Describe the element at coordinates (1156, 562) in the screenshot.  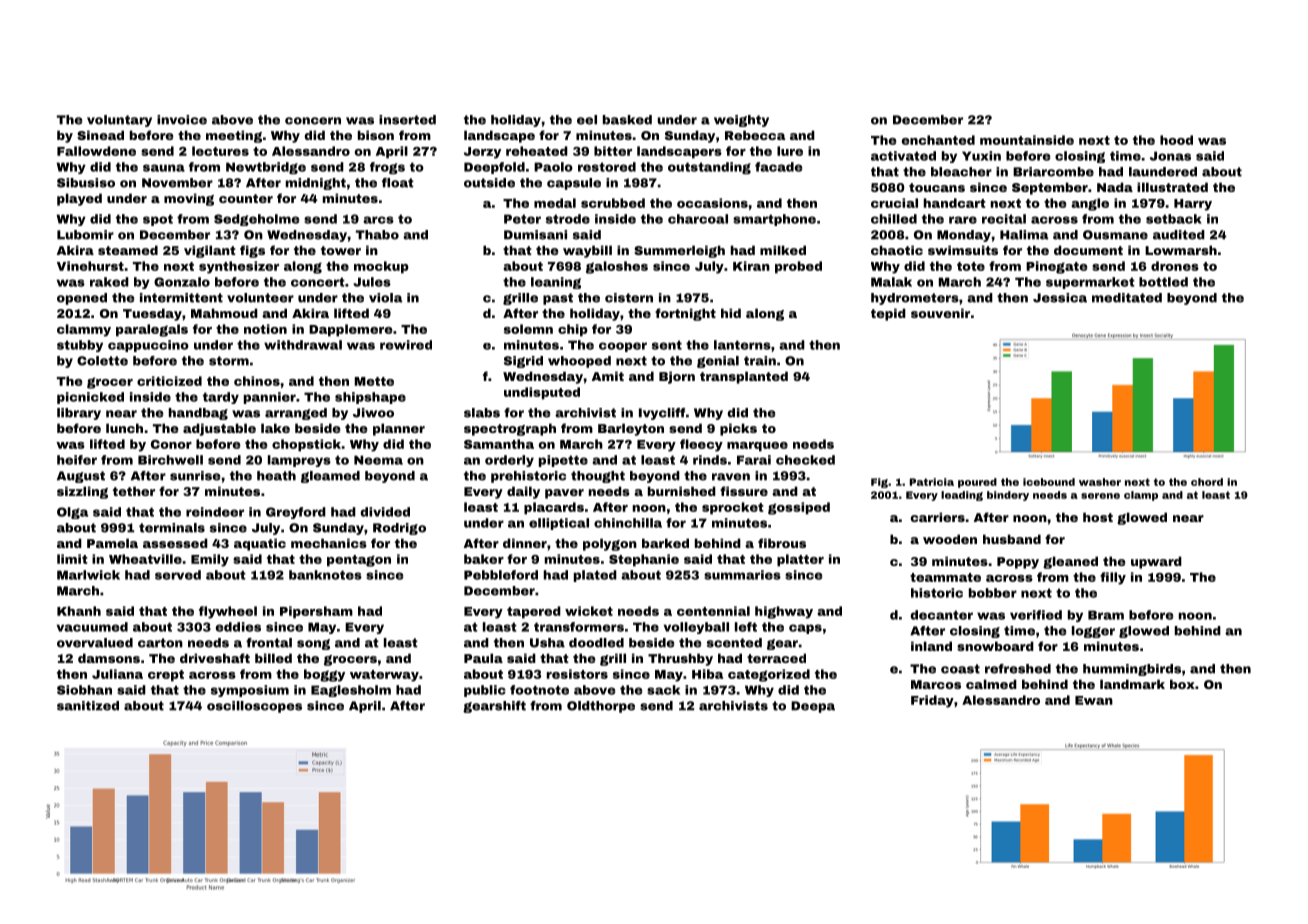
I see `upward` at that location.
